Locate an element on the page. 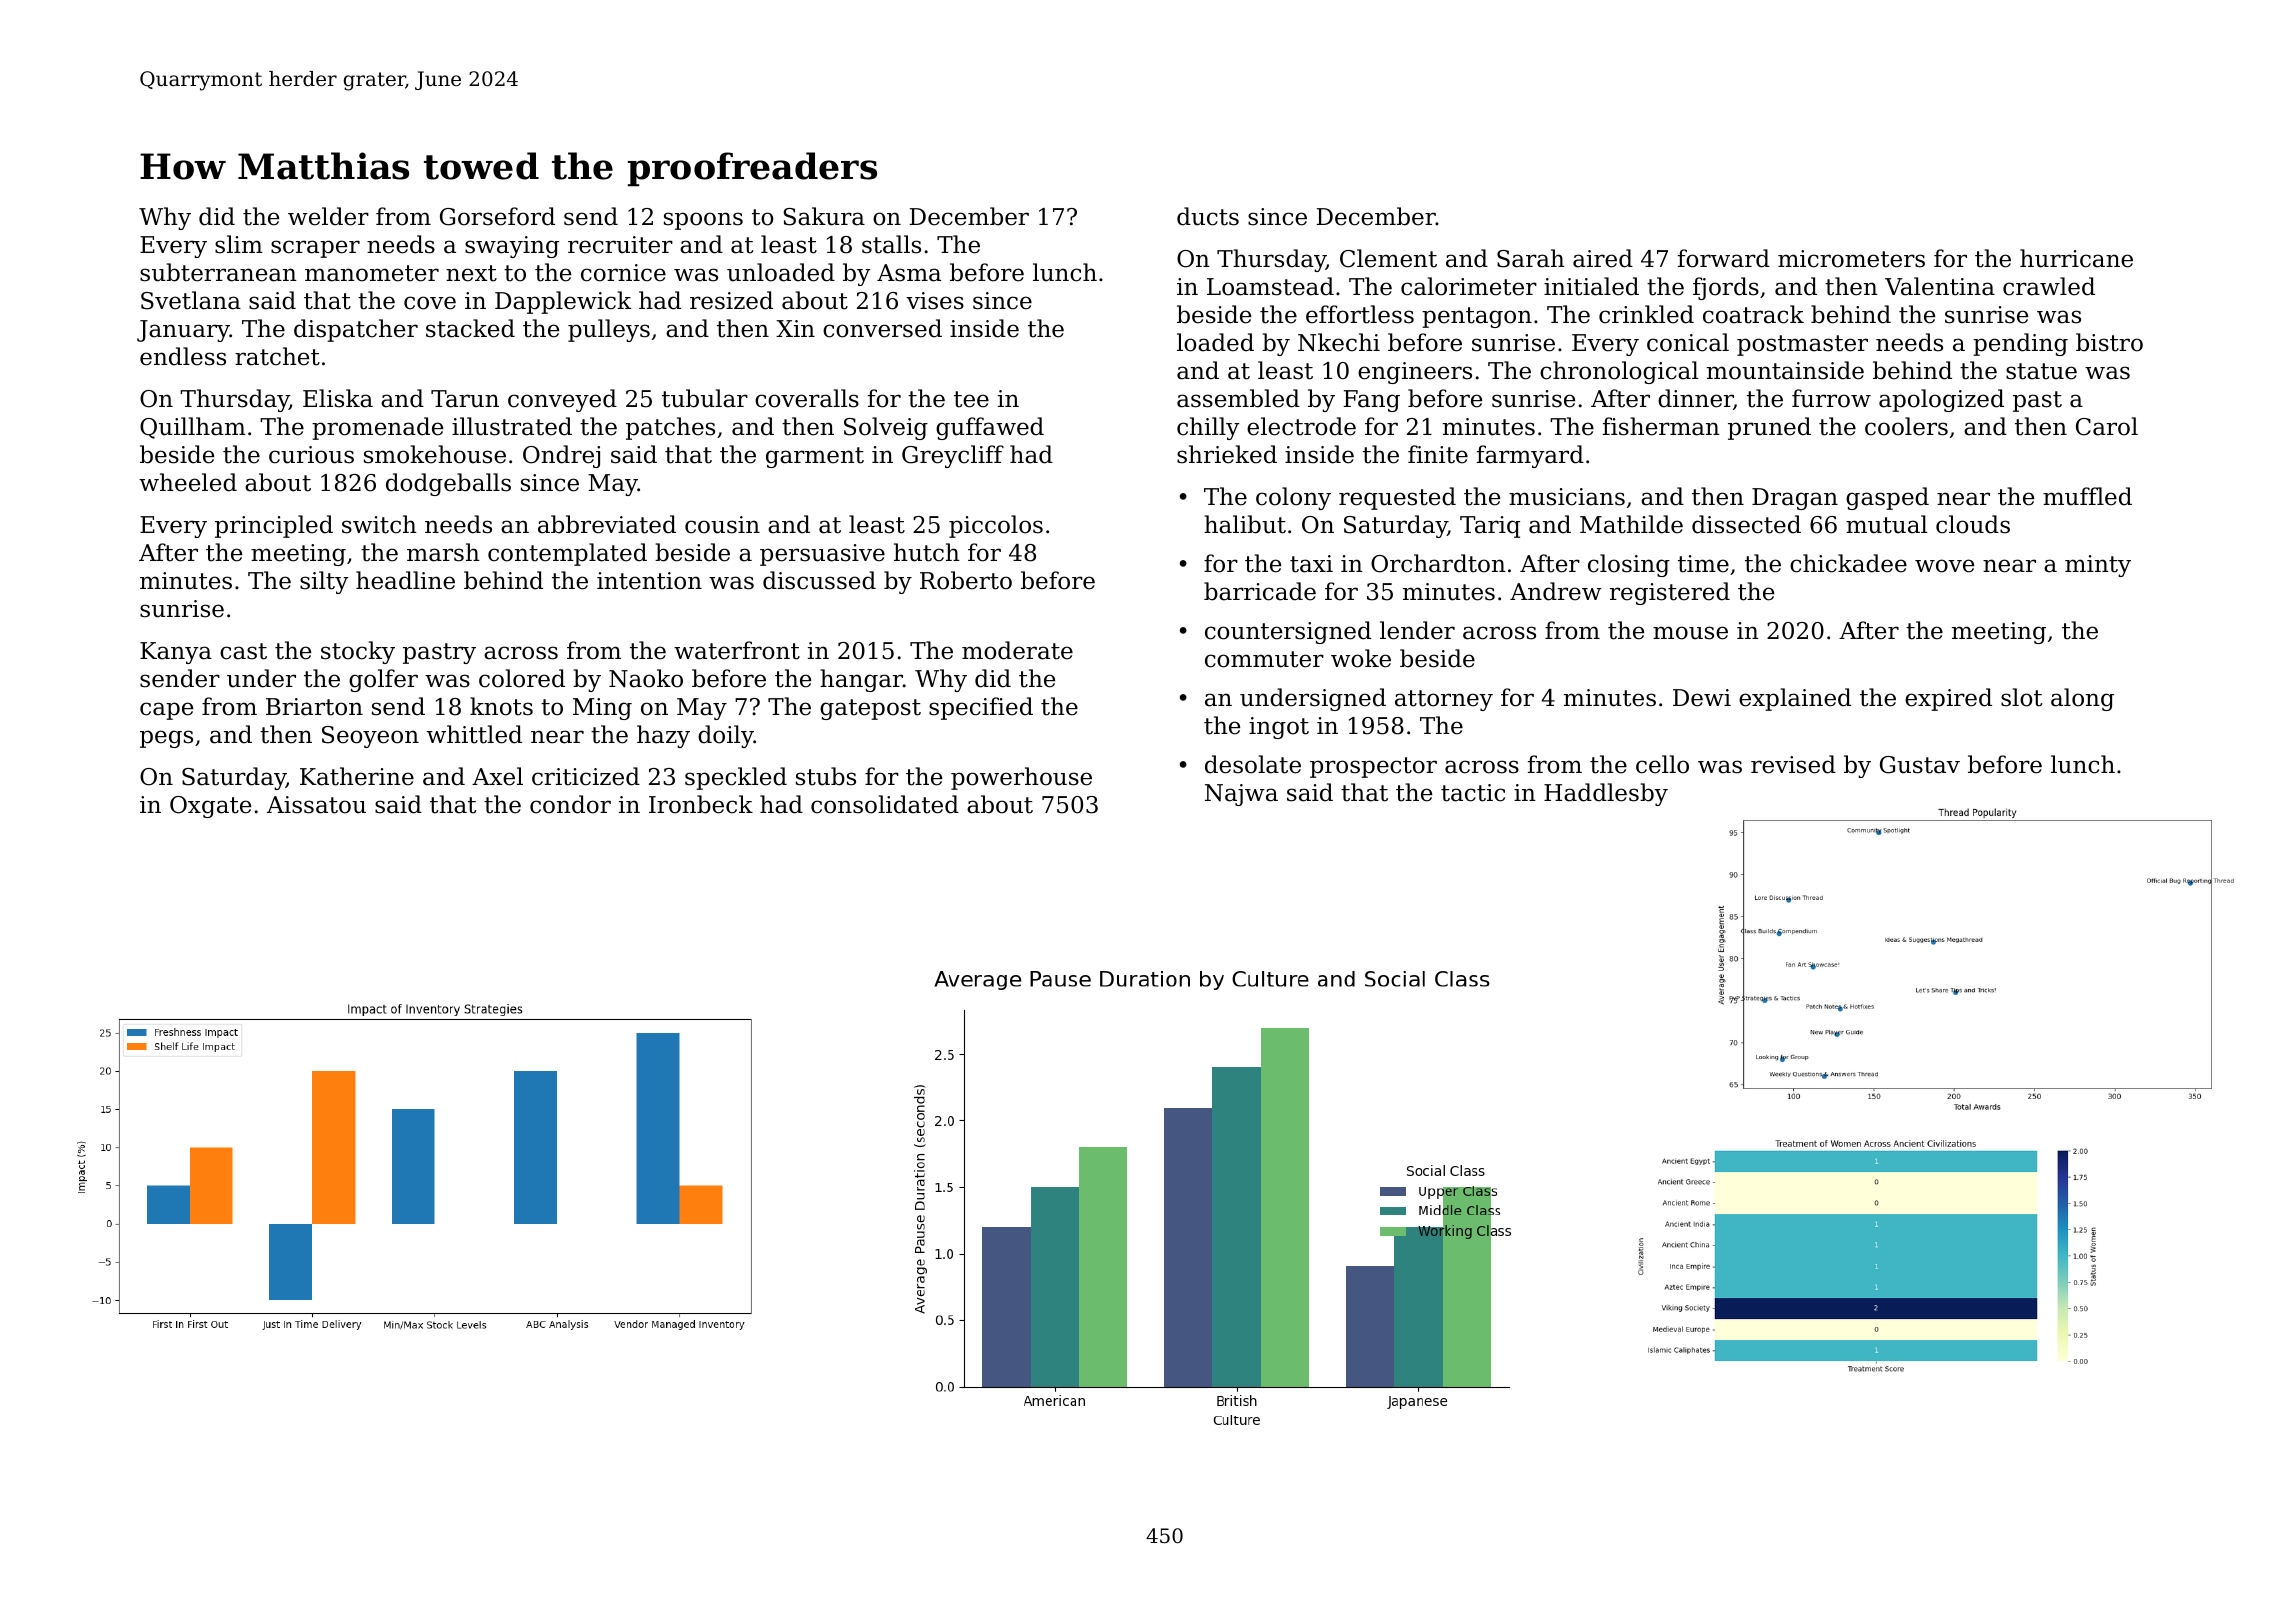 The height and width of the document is (1620, 2292). Quillham is located at coordinates (193, 428).
